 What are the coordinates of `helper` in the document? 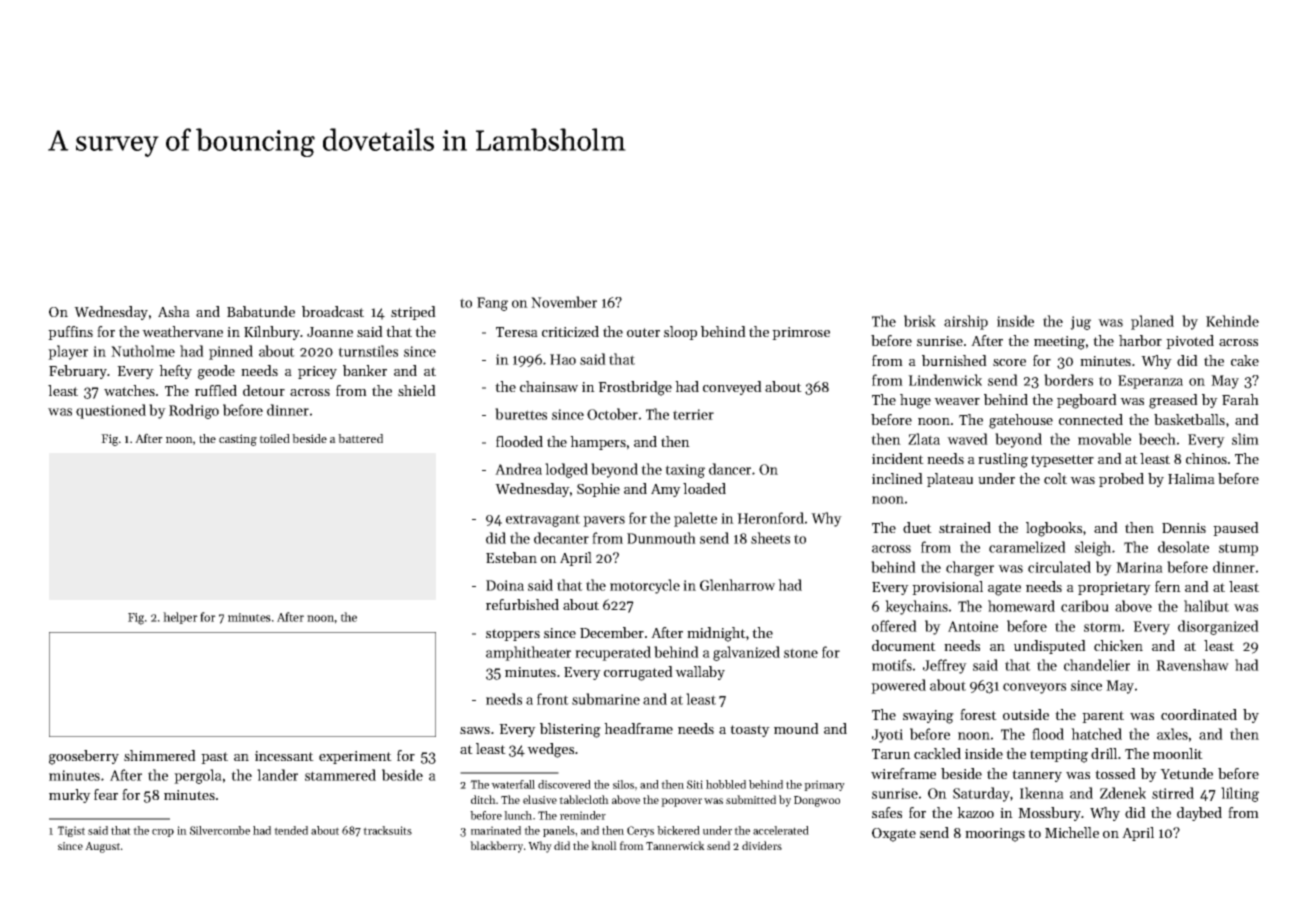 It's located at (180, 618).
